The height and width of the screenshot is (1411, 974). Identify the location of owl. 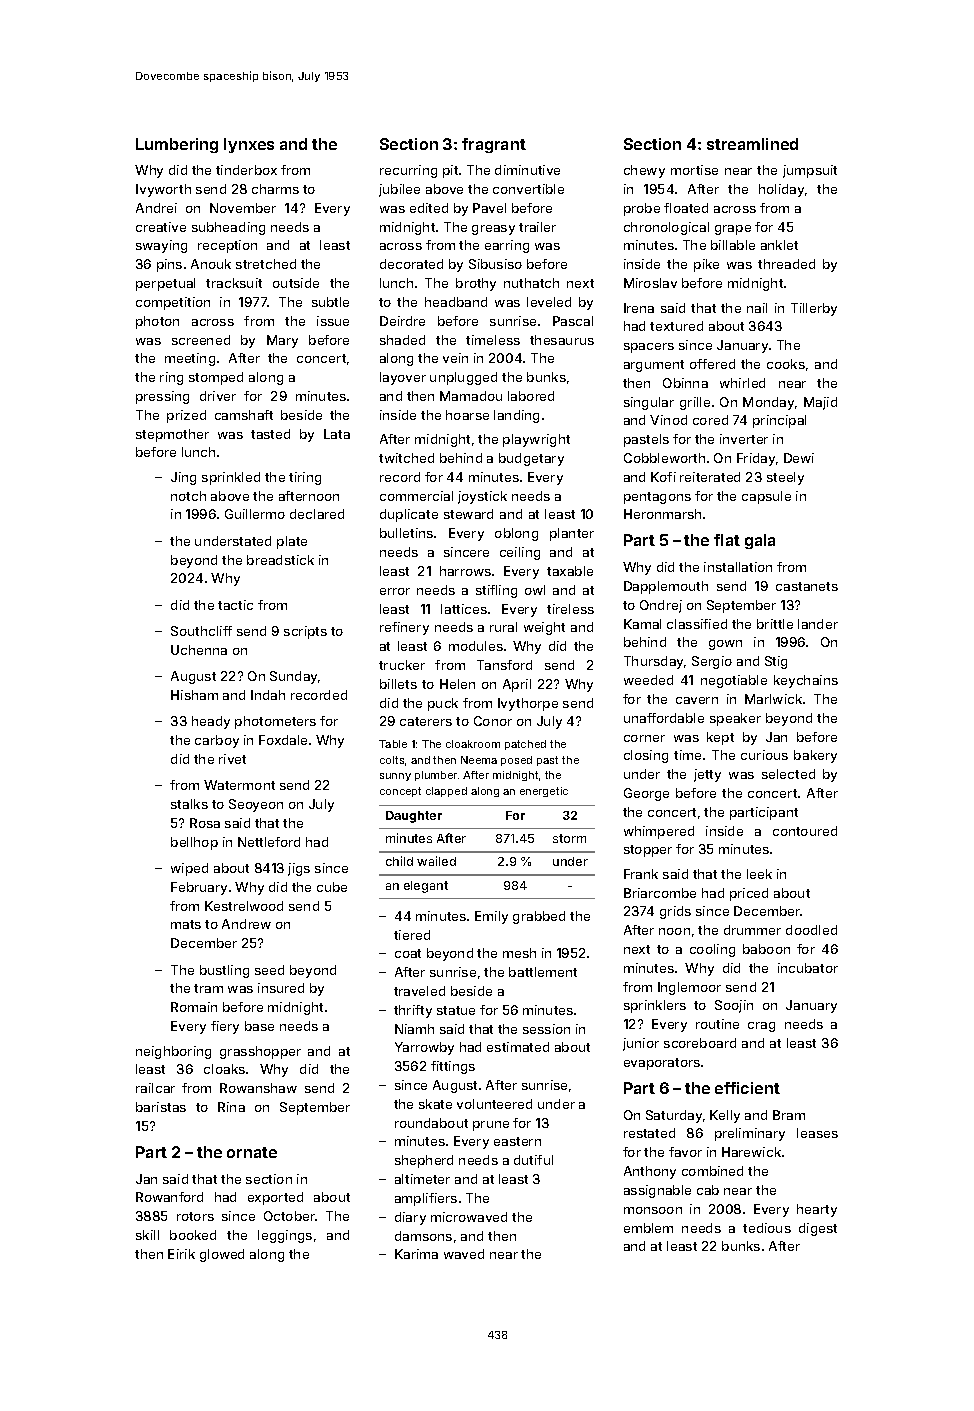
(535, 590).
